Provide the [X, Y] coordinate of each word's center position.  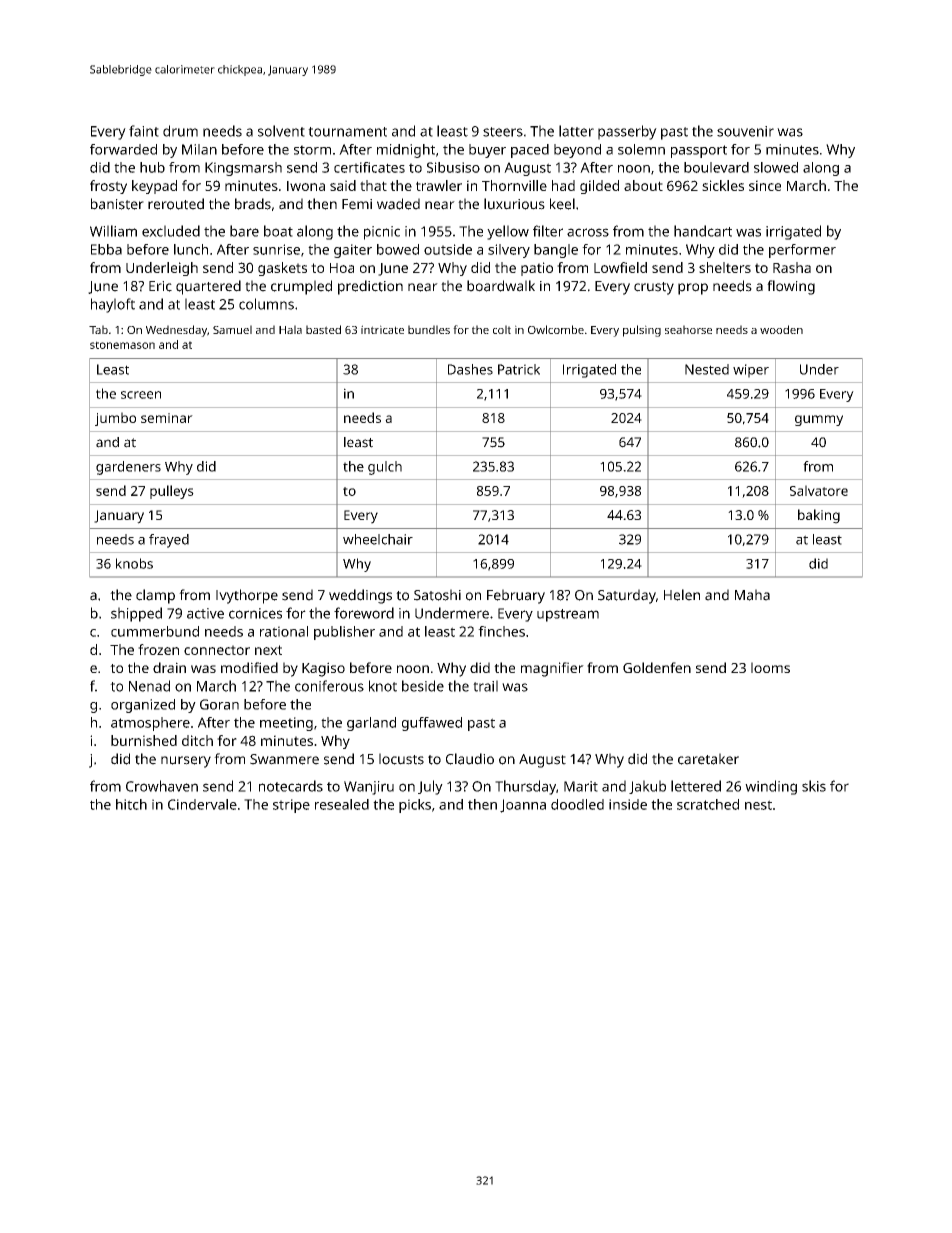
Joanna [523, 806]
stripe [291, 806]
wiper [751, 371]
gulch [385, 468]
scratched [708, 804]
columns [266, 304]
